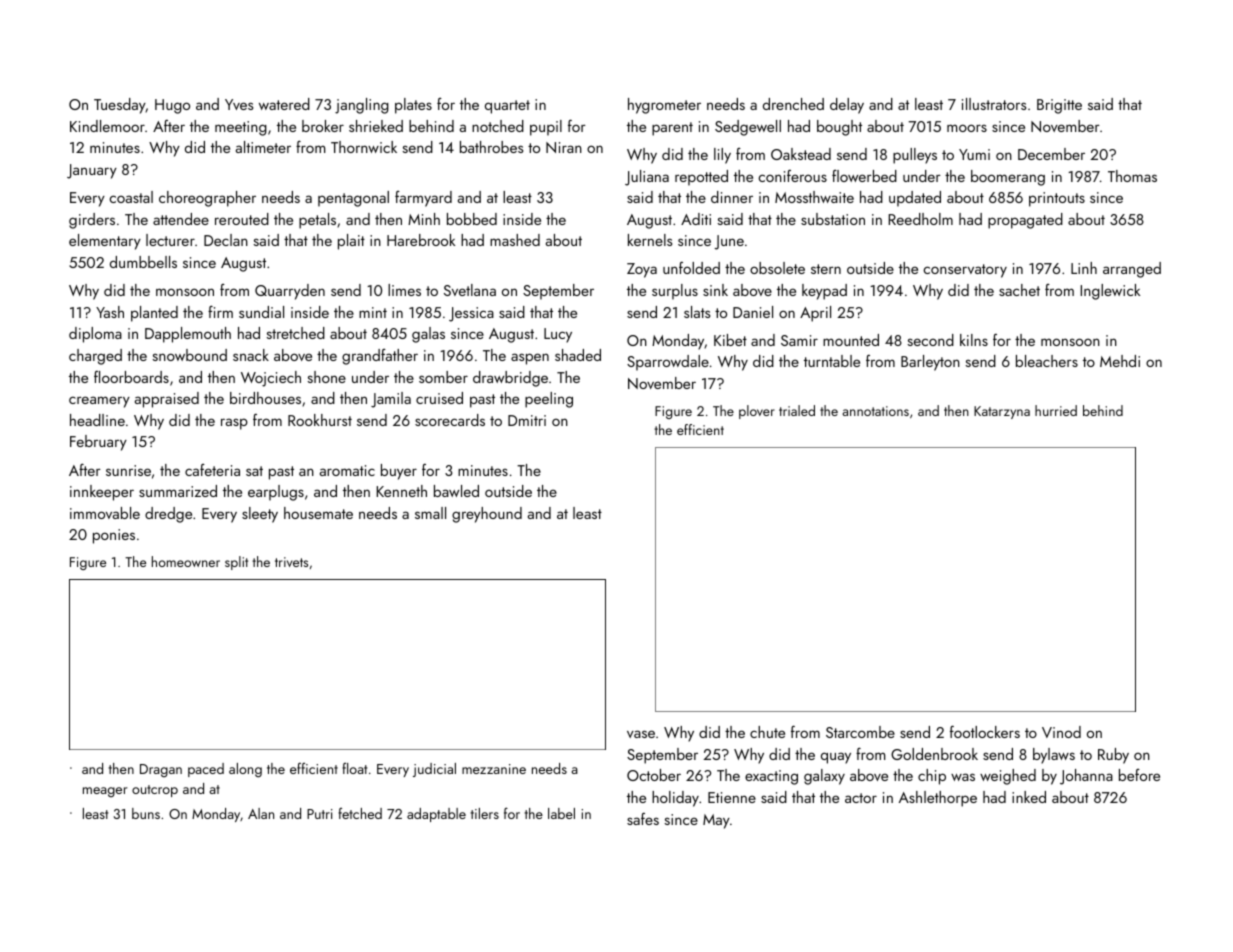  I want to click on petals, so click(317, 221).
